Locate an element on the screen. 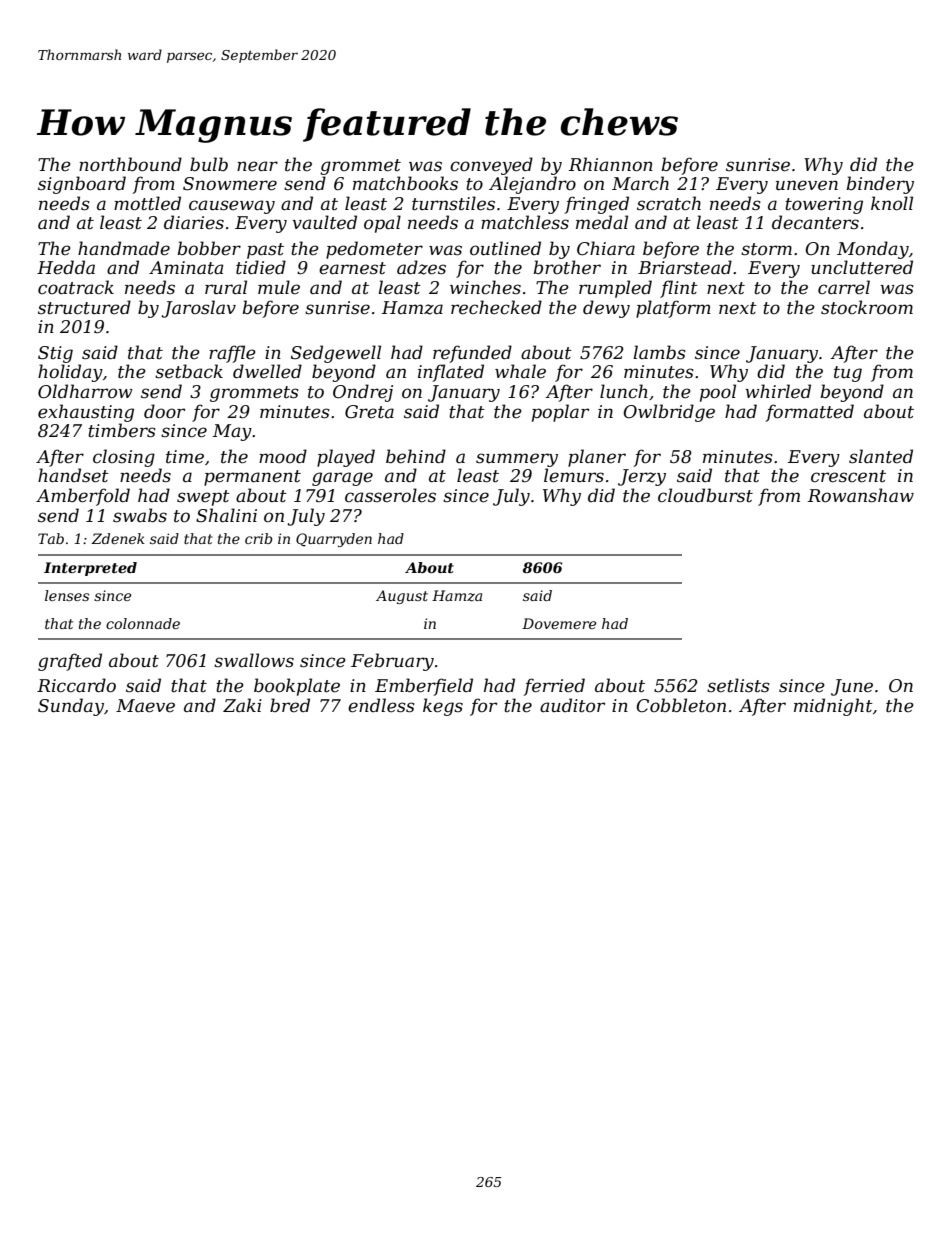 The height and width of the screenshot is (1233, 952). setback is located at coordinates (189, 371).
